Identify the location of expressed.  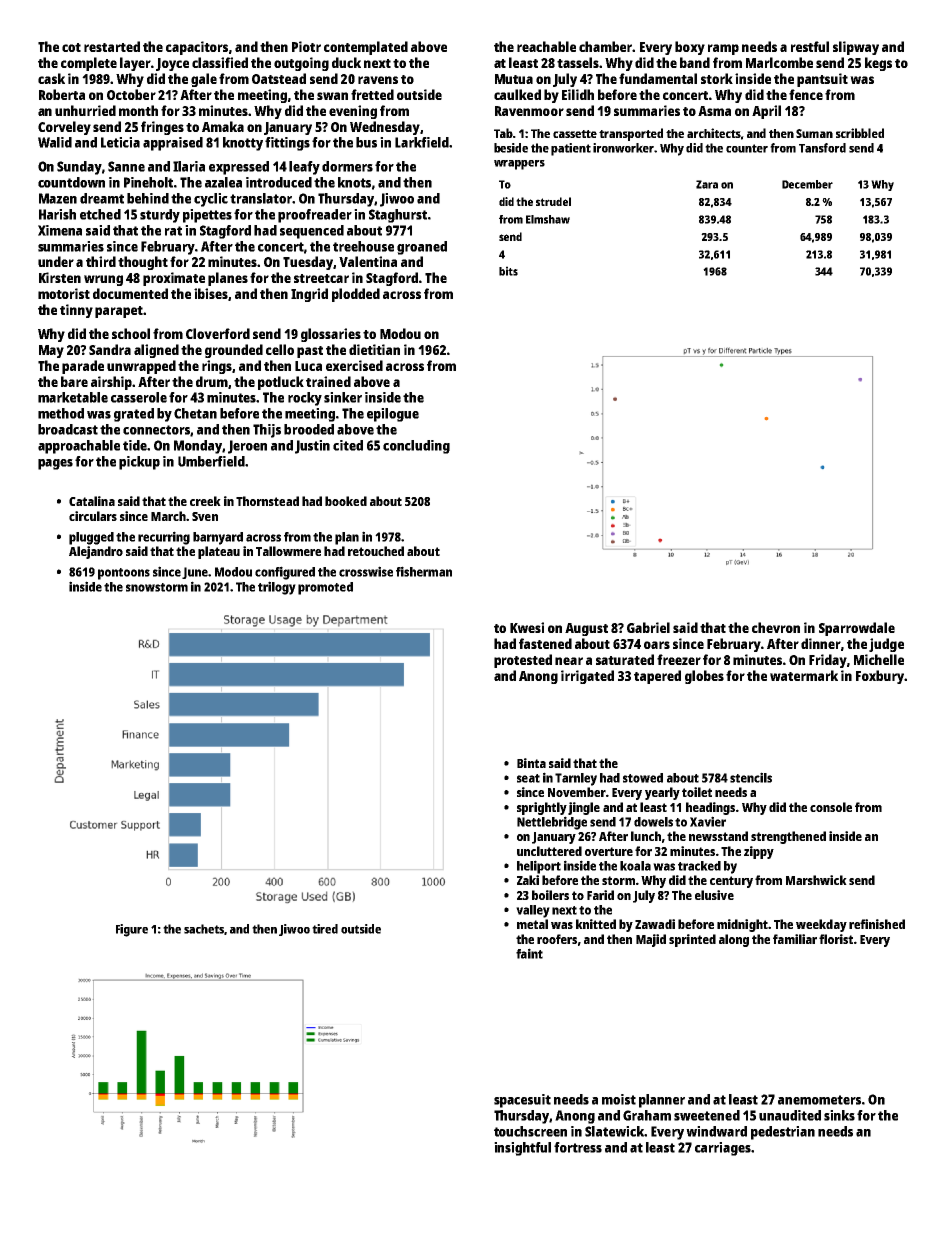
(239, 168).
